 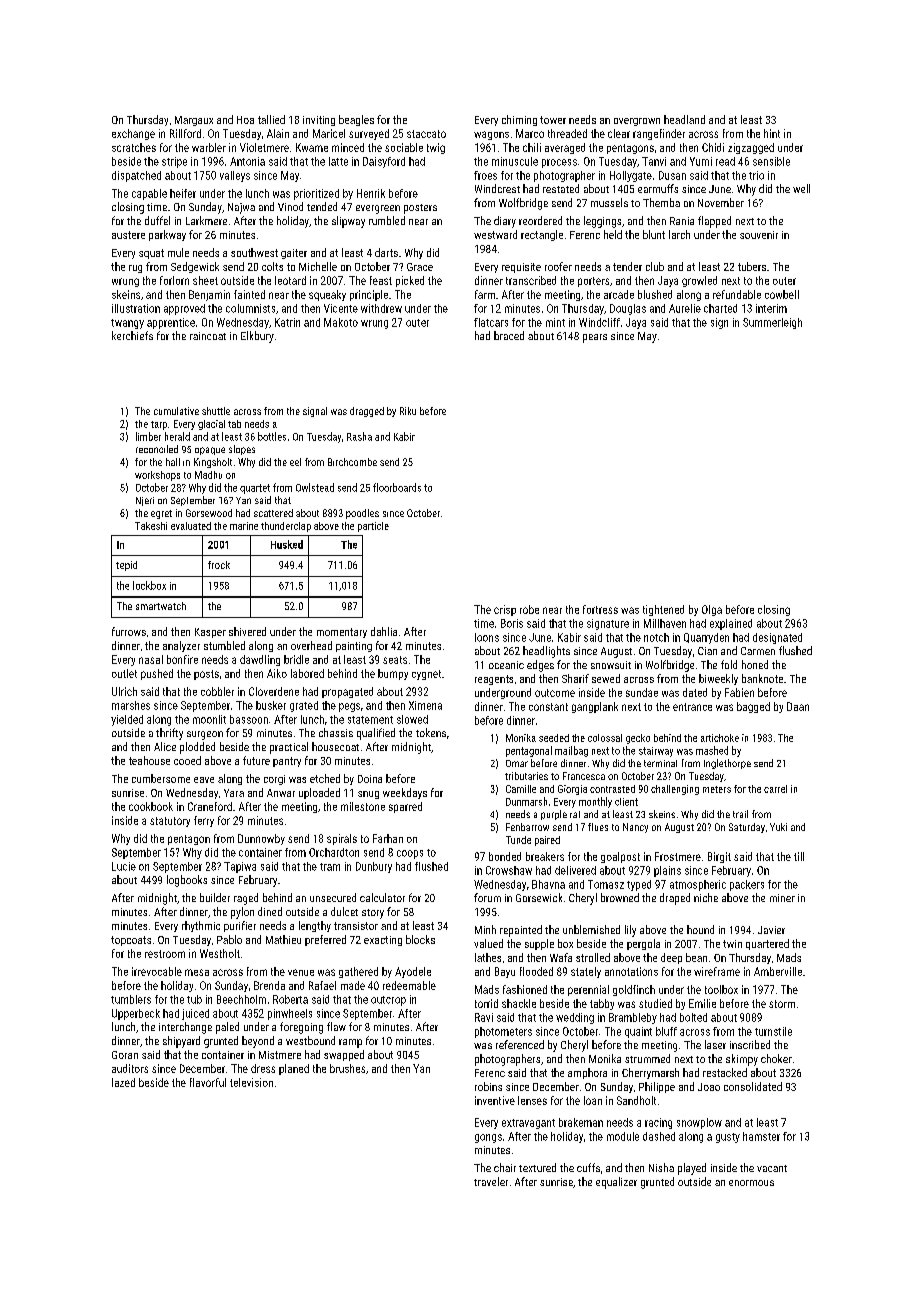 What do you see at coordinates (497, 188) in the image?
I see `Windcrest` at bounding box center [497, 188].
